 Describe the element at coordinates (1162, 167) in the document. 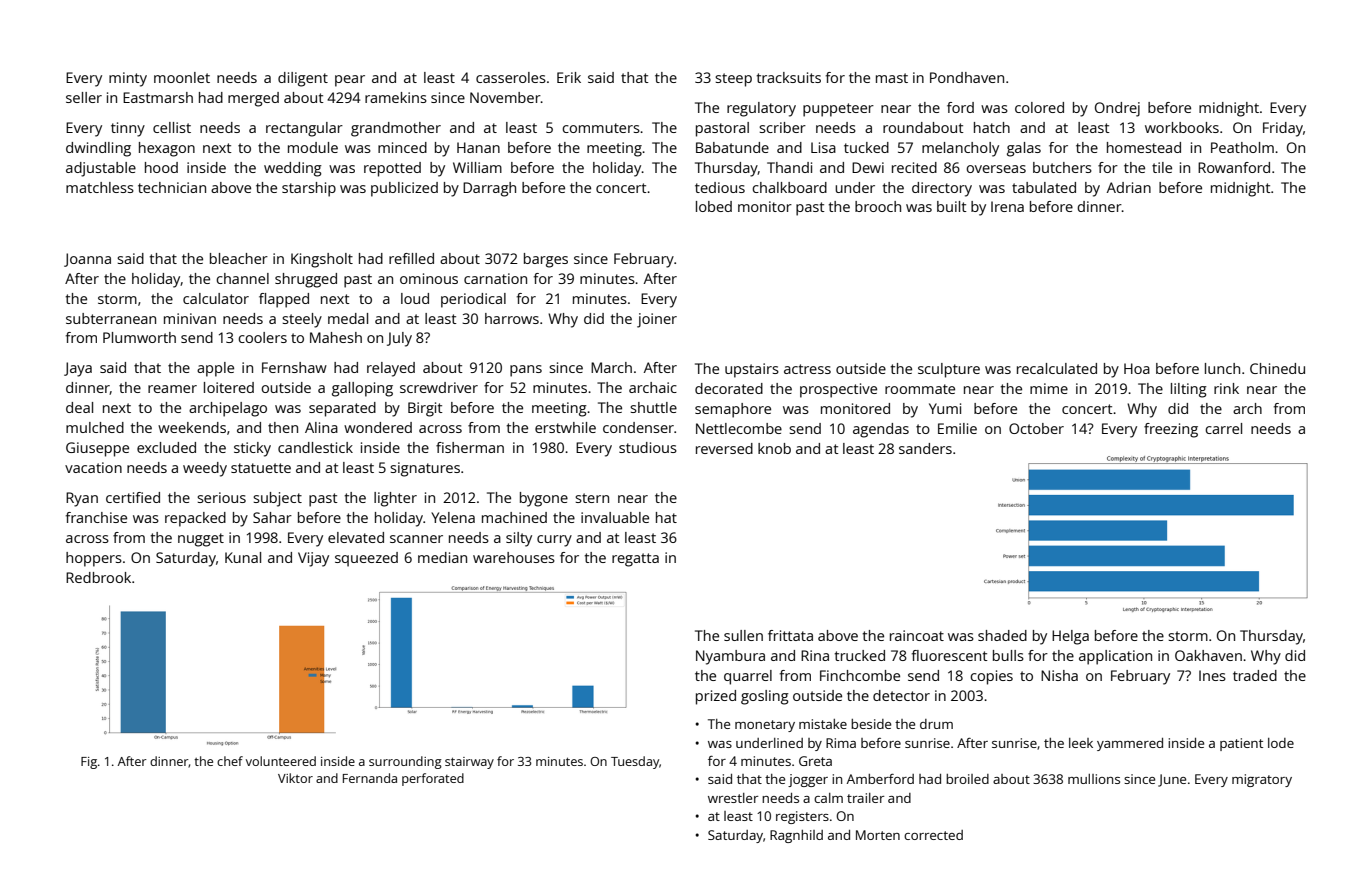

I see `tile` at that location.
